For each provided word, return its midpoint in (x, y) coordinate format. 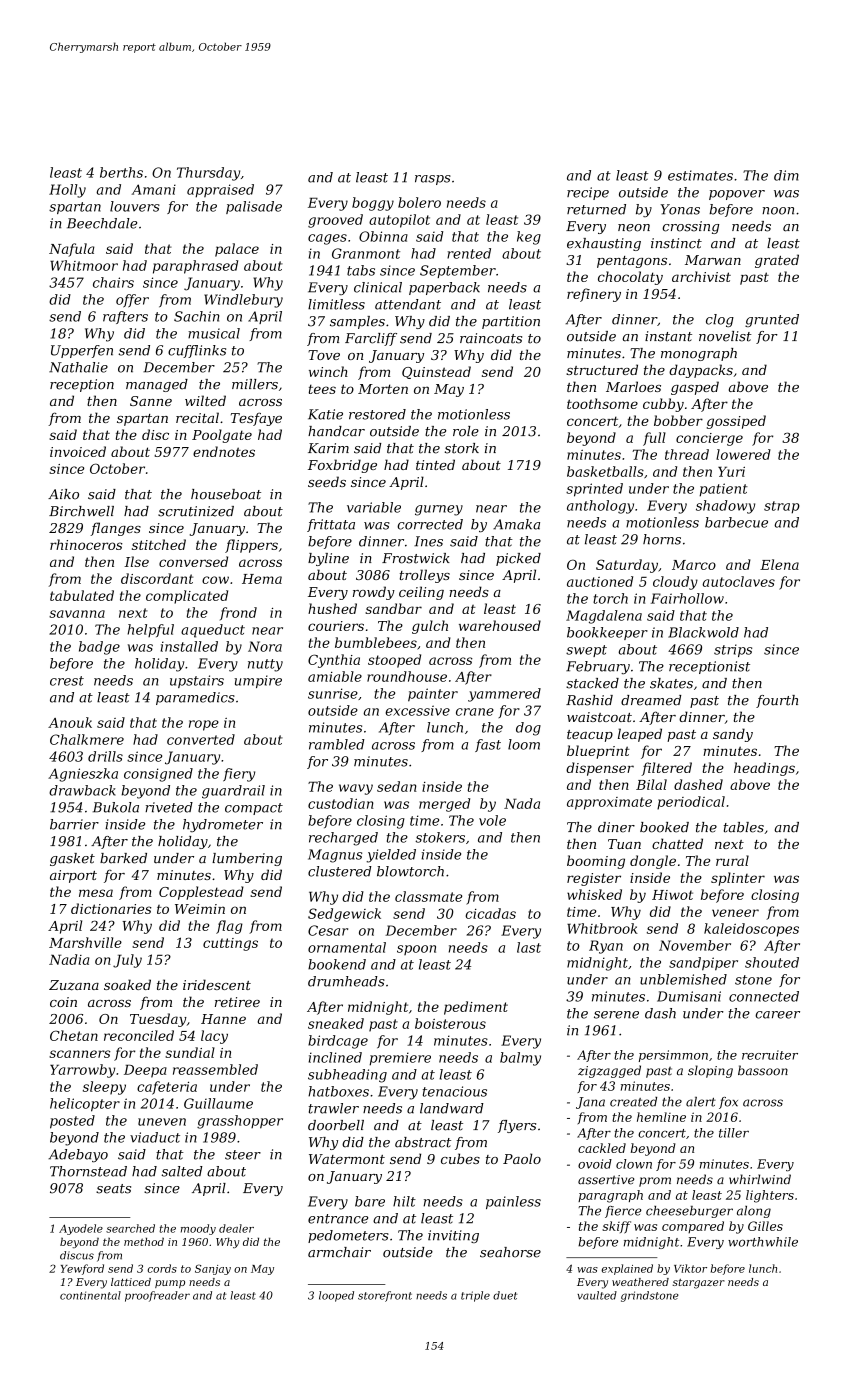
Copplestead (201, 893)
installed (189, 646)
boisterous (450, 1023)
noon (778, 211)
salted (182, 1171)
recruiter (770, 1055)
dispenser (600, 769)
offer (132, 301)
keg (529, 238)
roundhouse (407, 676)
